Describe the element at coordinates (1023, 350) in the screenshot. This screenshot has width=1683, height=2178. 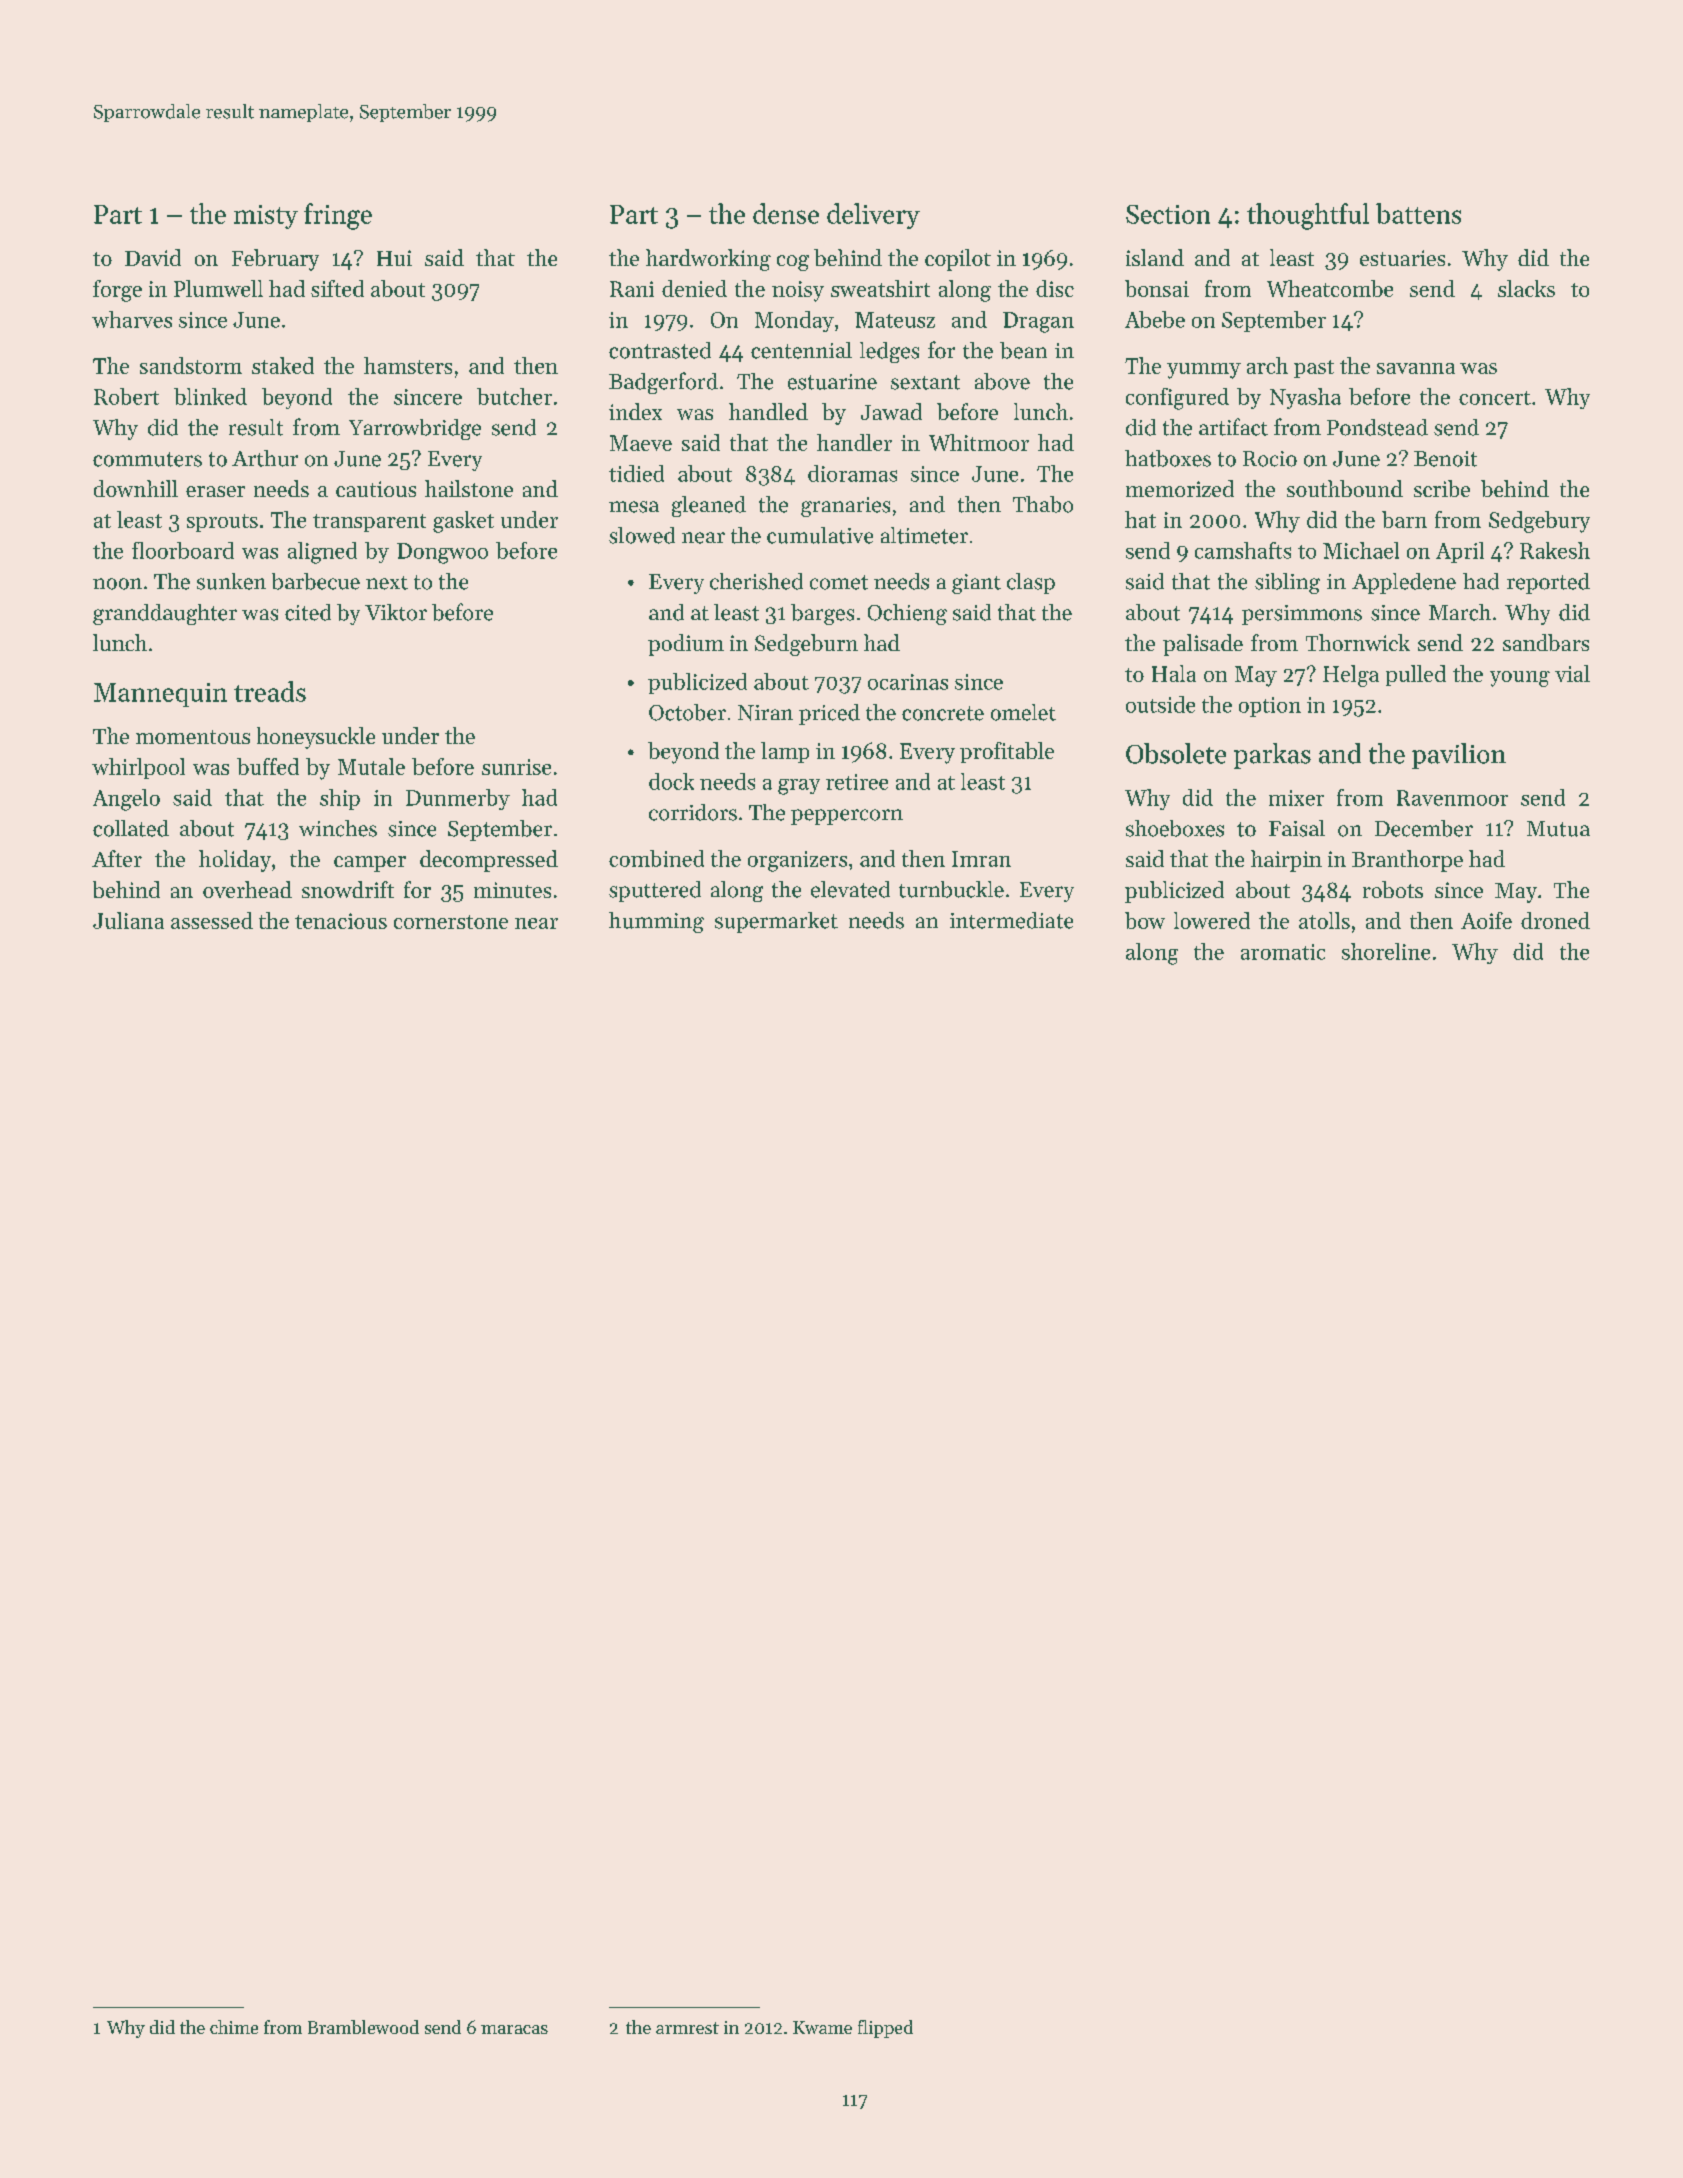
I see `bean` at that location.
